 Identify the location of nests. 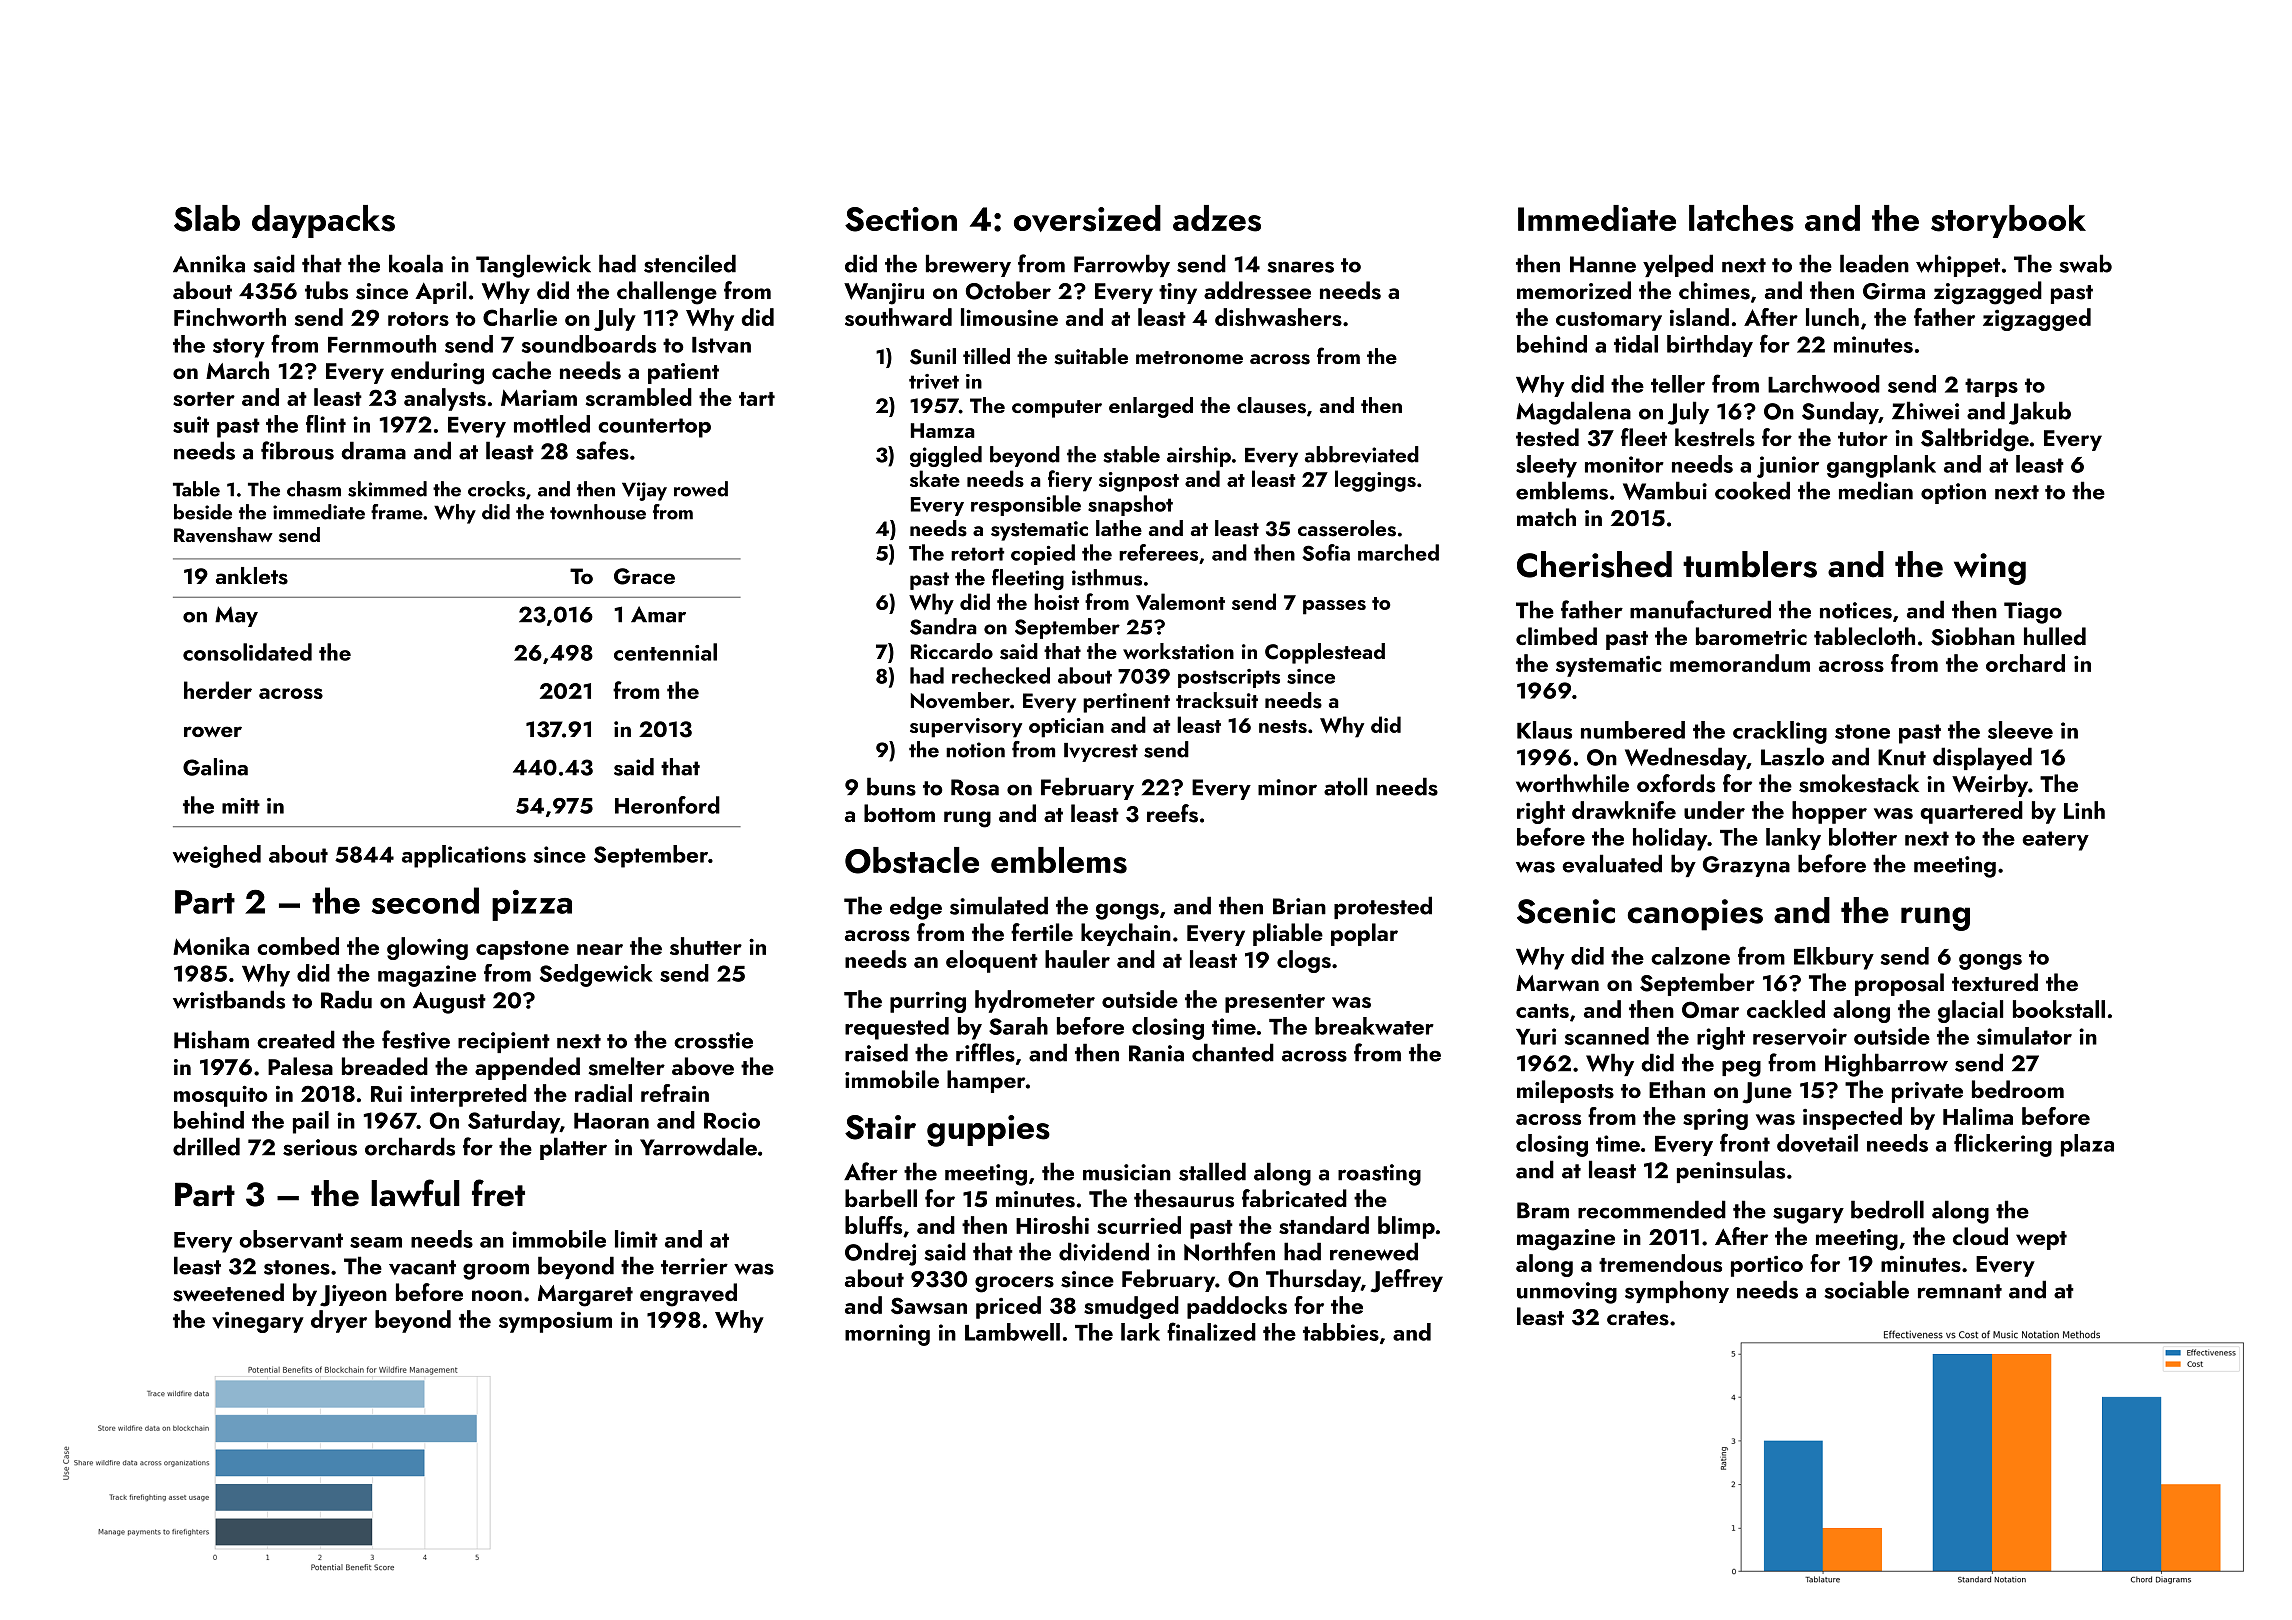
(1283, 726).
